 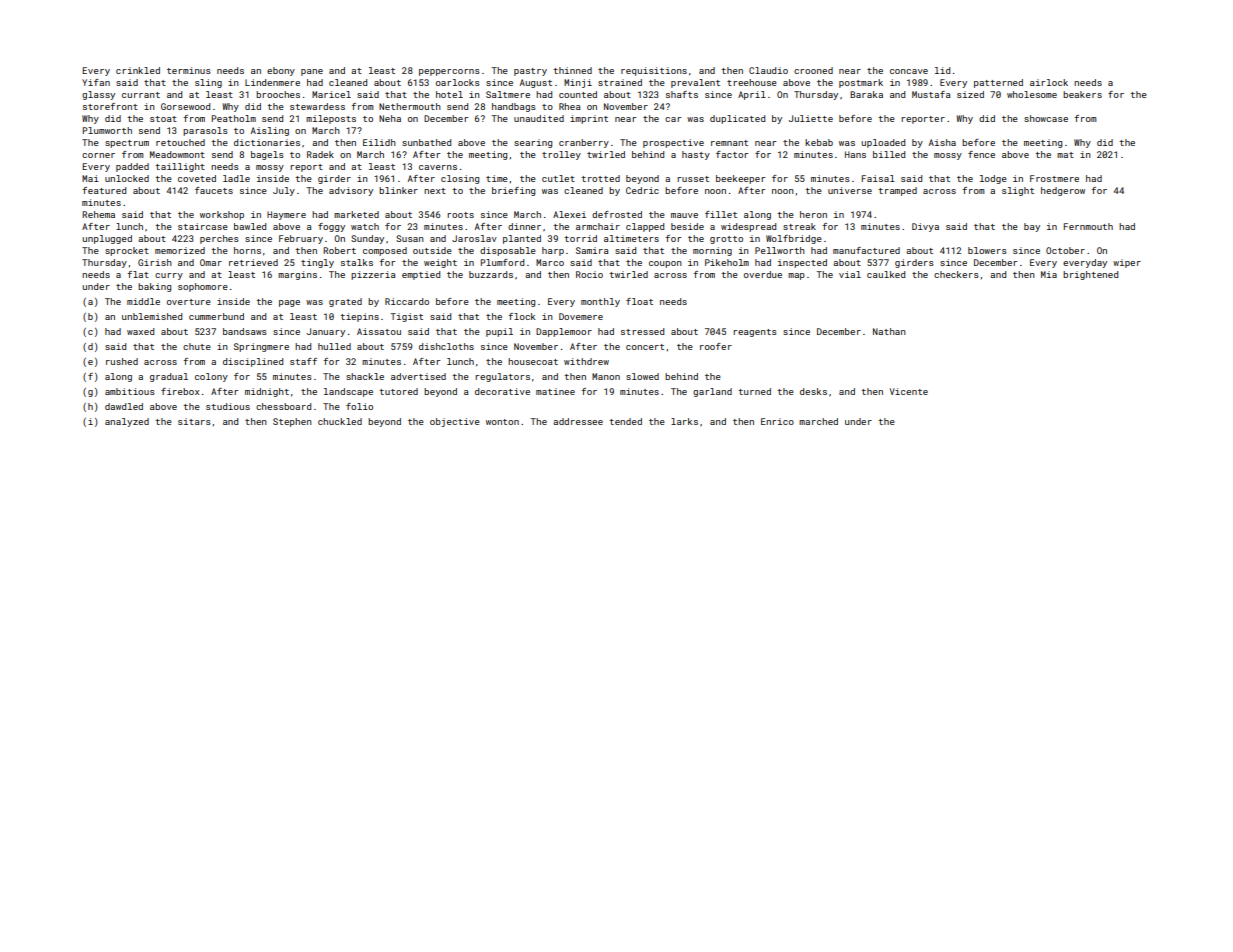 What do you see at coordinates (684, 421) in the screenshot?
I see `larks` at bounding box center [684, 421].
